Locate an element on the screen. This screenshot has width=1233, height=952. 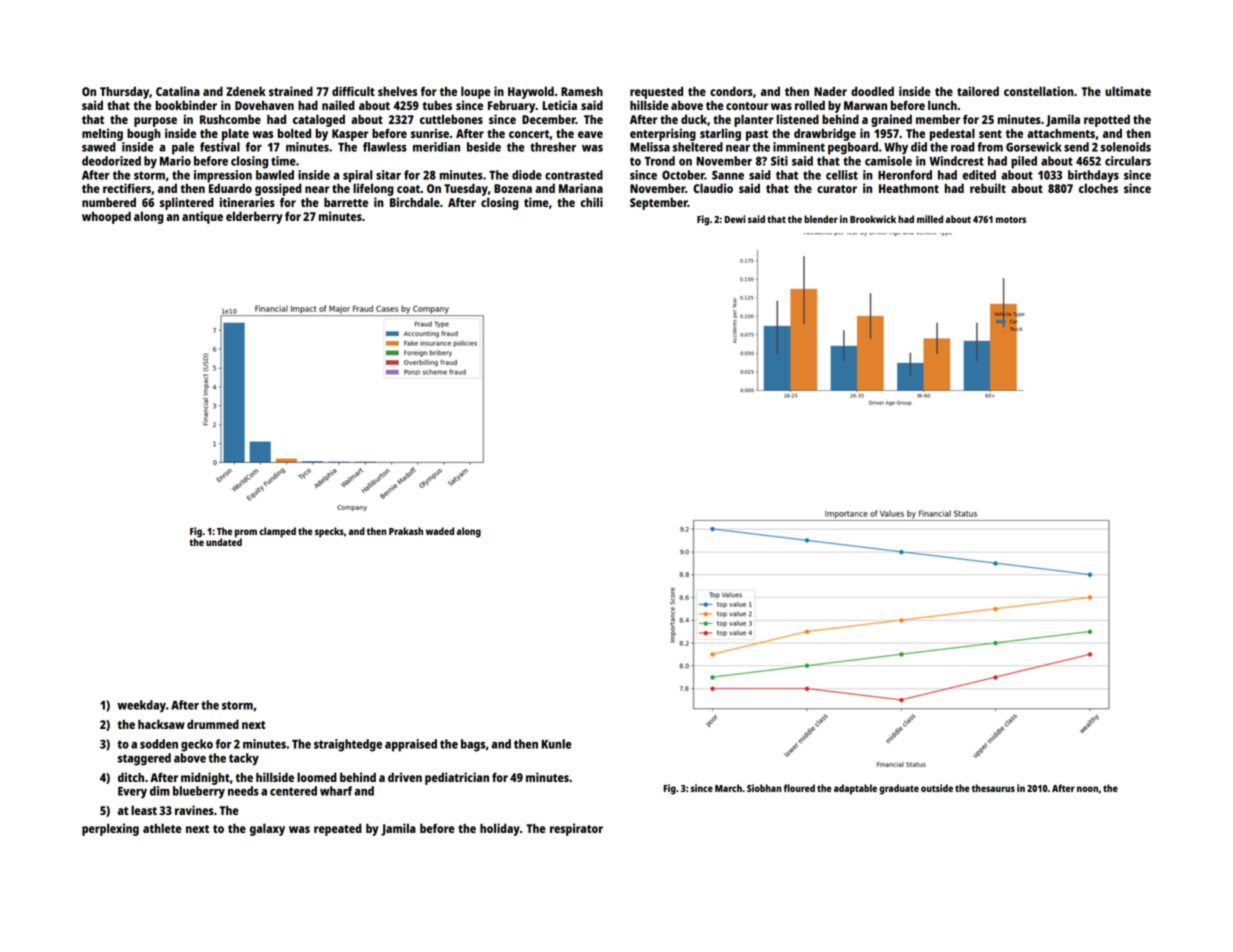
centered is located at coordinates (293, 791).
